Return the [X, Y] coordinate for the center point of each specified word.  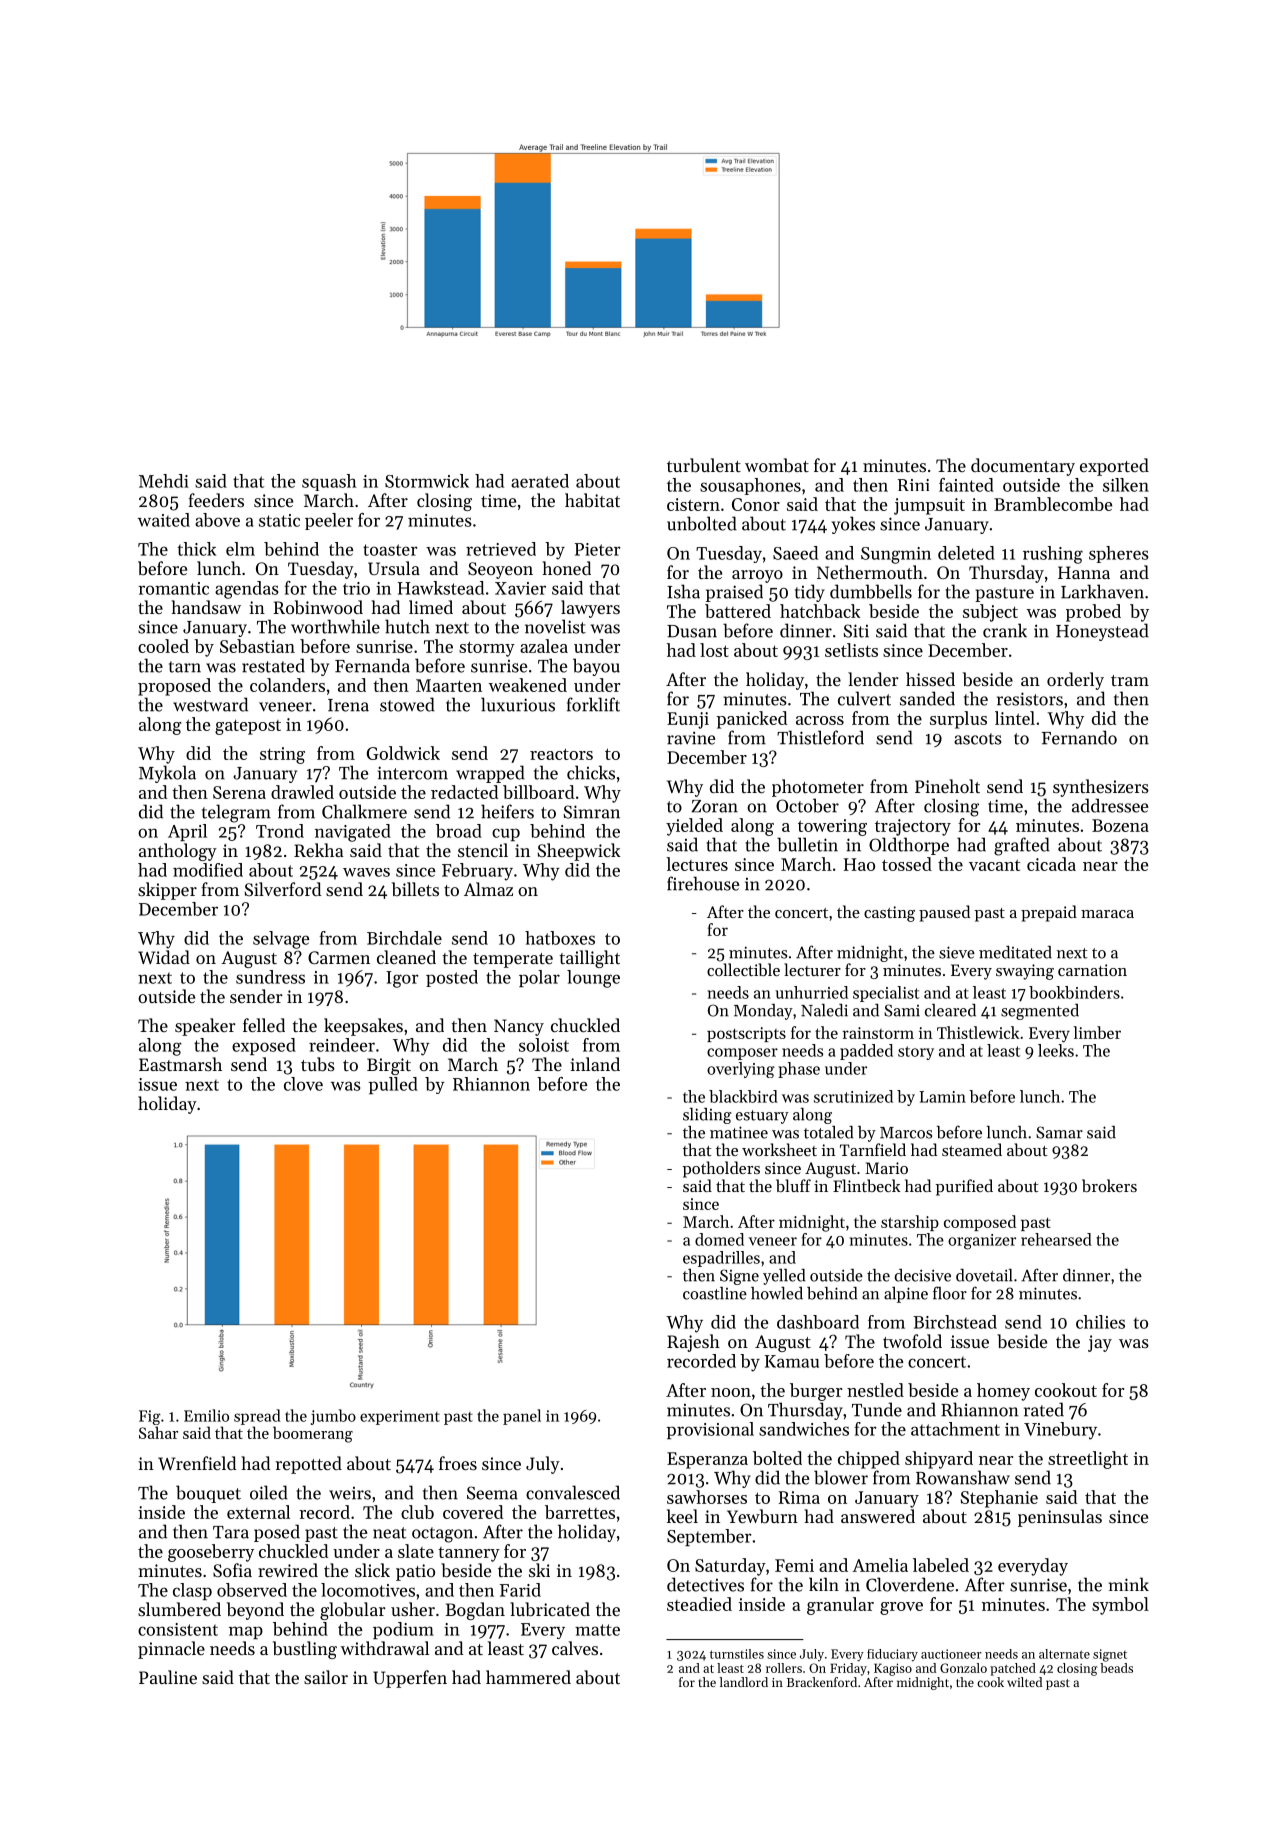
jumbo [333, 1417]
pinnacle [171, 1650]
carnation [1092, 970]
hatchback [820, 611]
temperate [513, 960]
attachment [955, 1429]
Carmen [339, 957]
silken [1126, 485]
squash [329, 482]
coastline [715, 1293]
